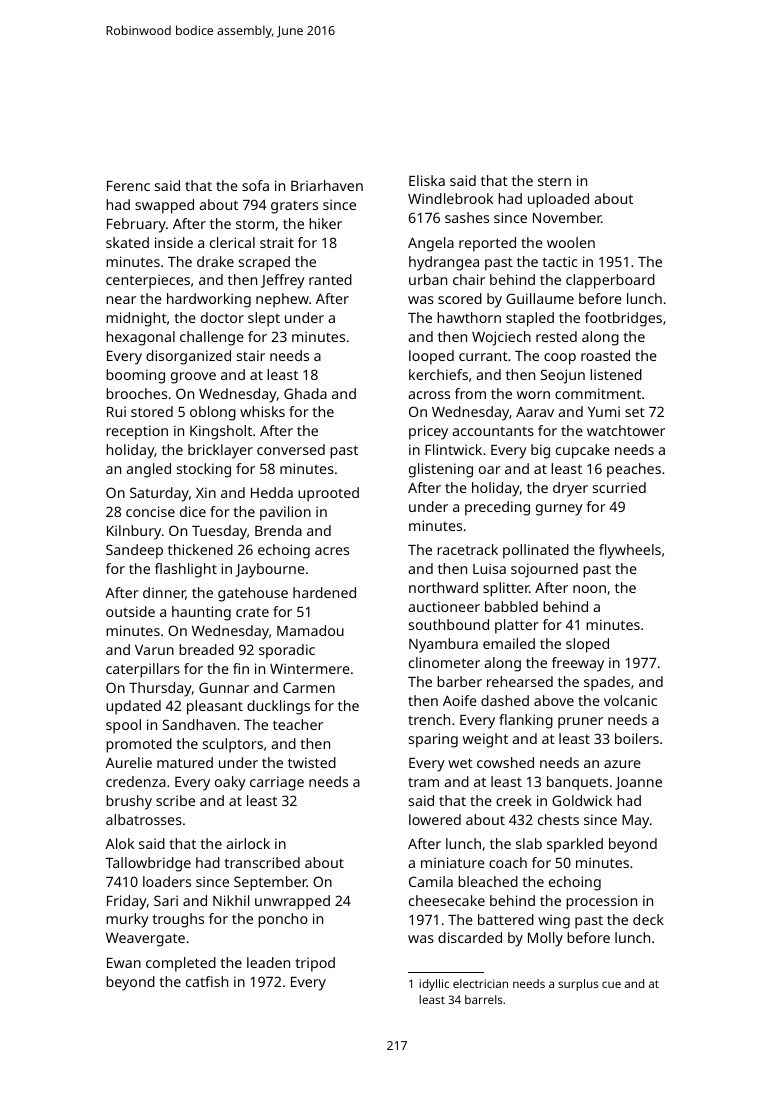  What do you see at coordinates (433, 740) in the screenshot?
I see `sparing` at bounding box center [433, 740].
